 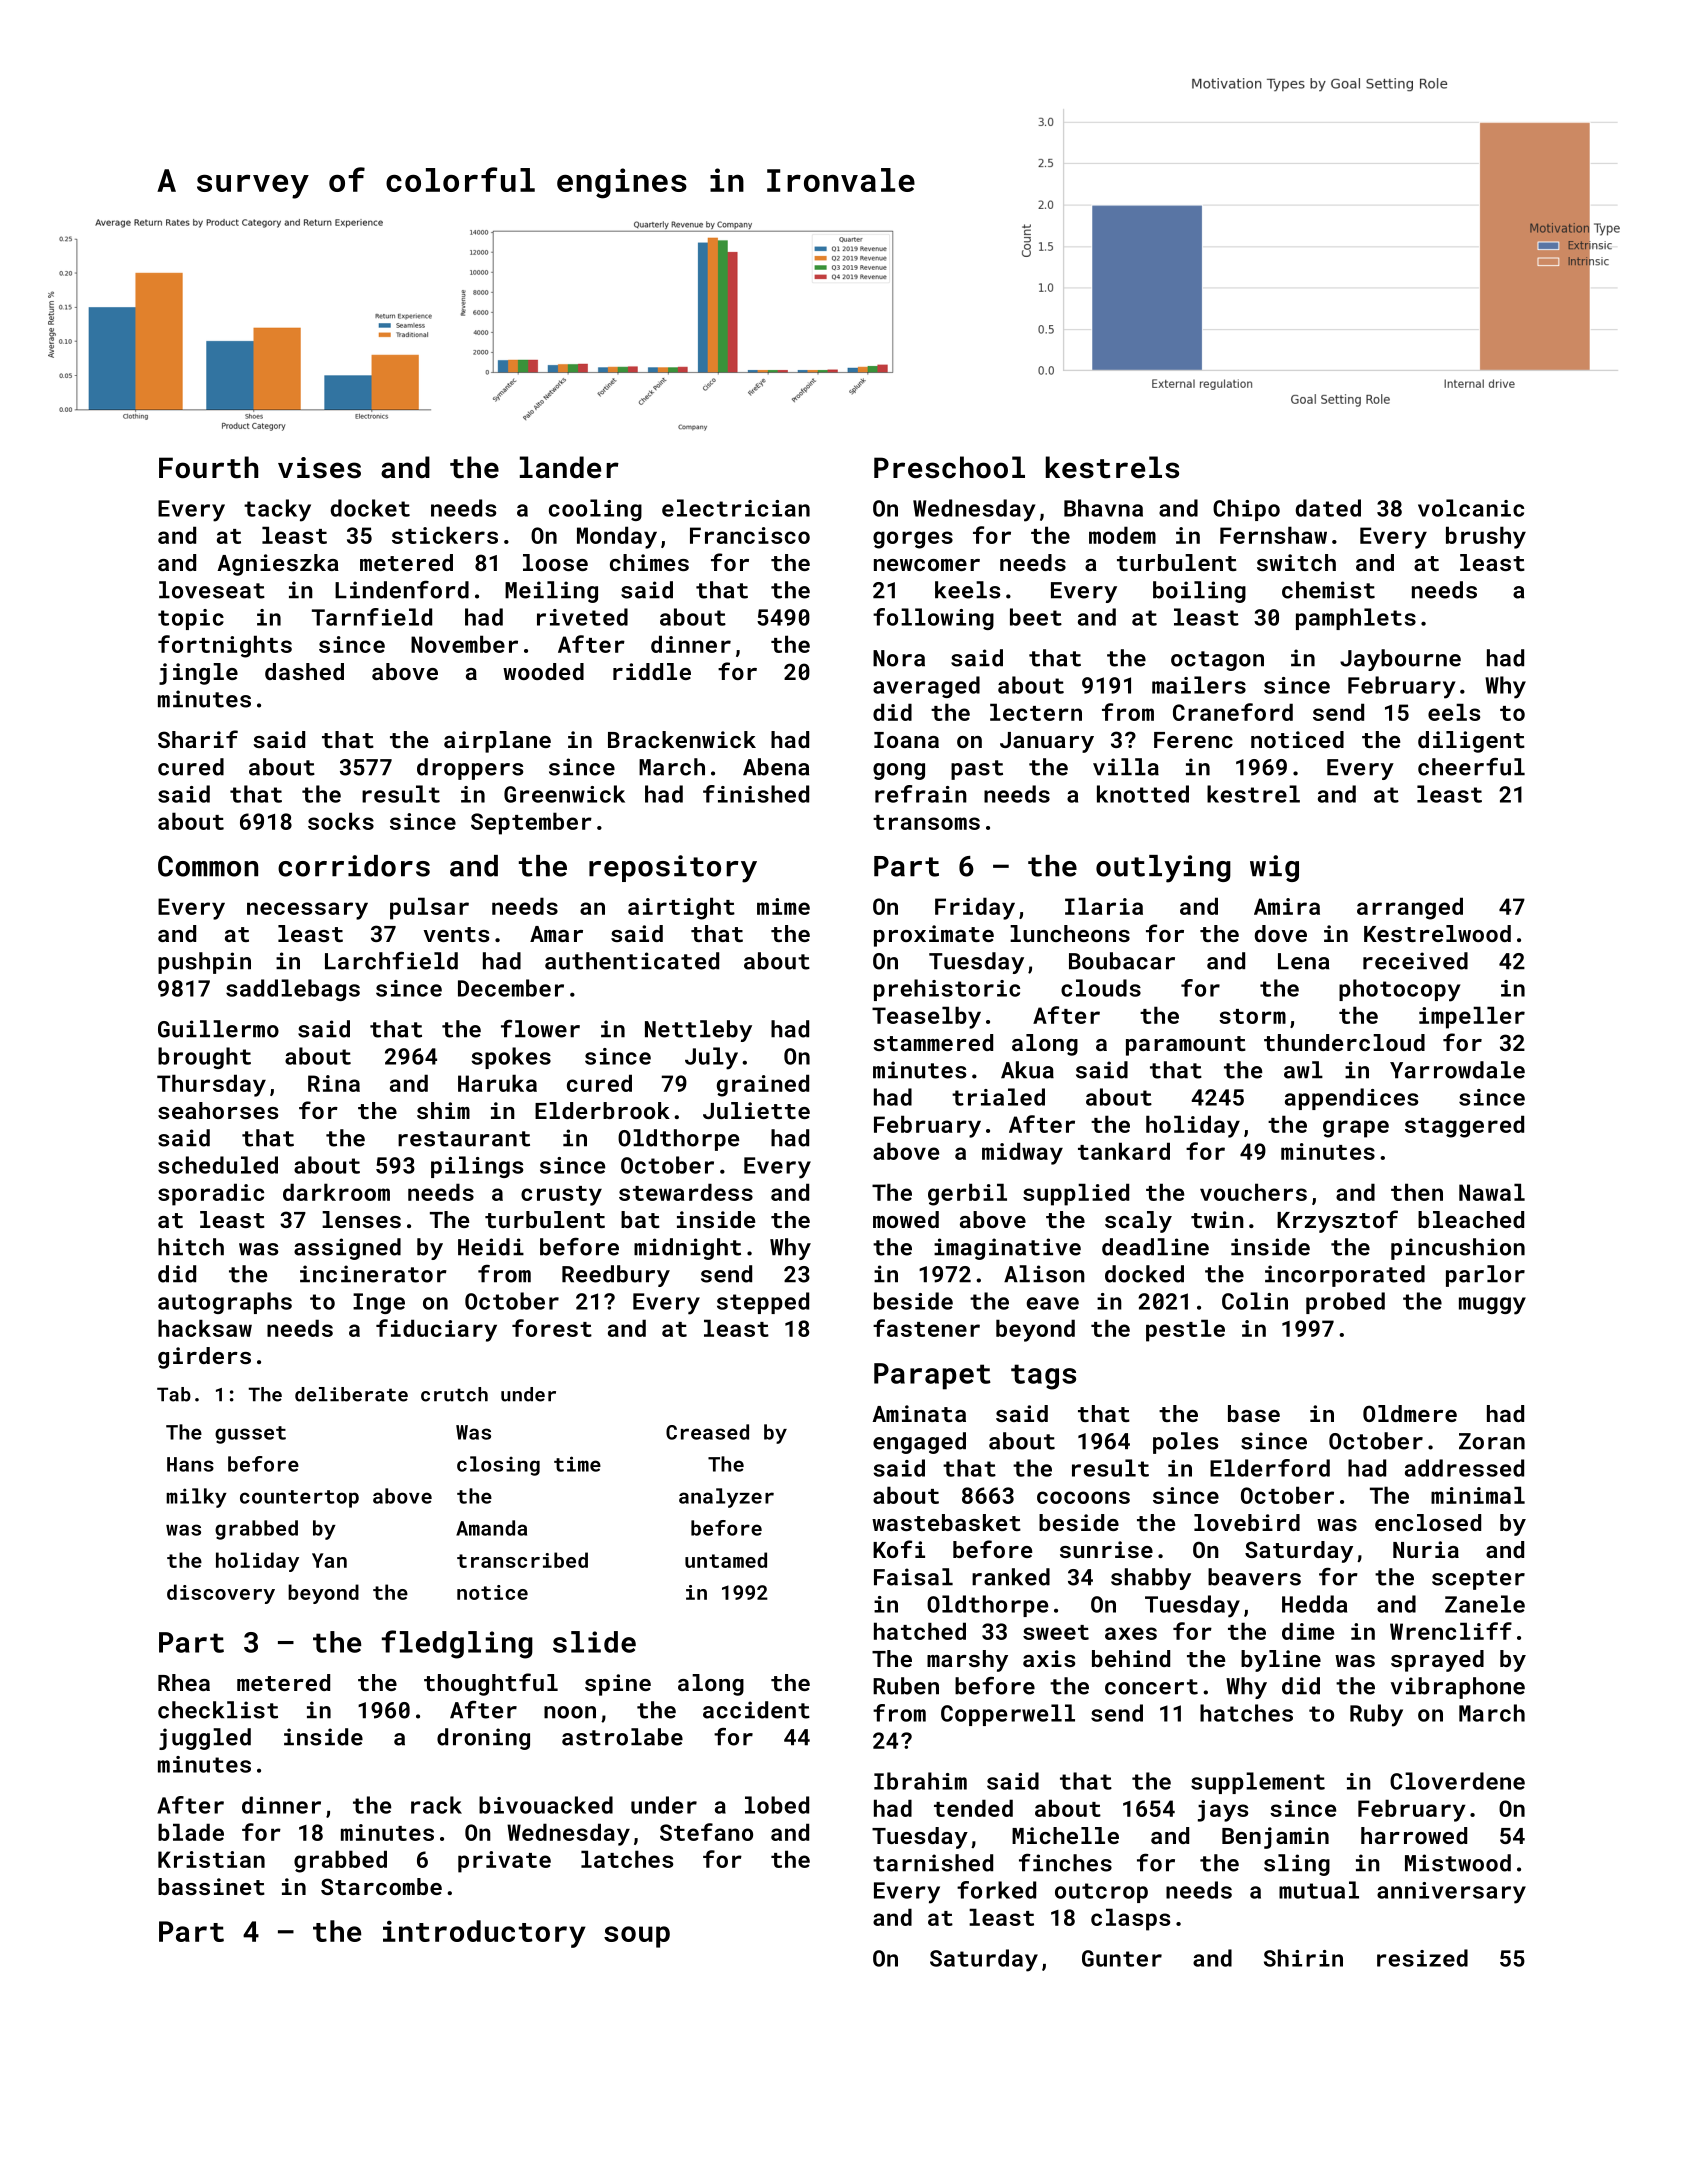 I want to click on Kristian, so click(x=211, y=1859).
